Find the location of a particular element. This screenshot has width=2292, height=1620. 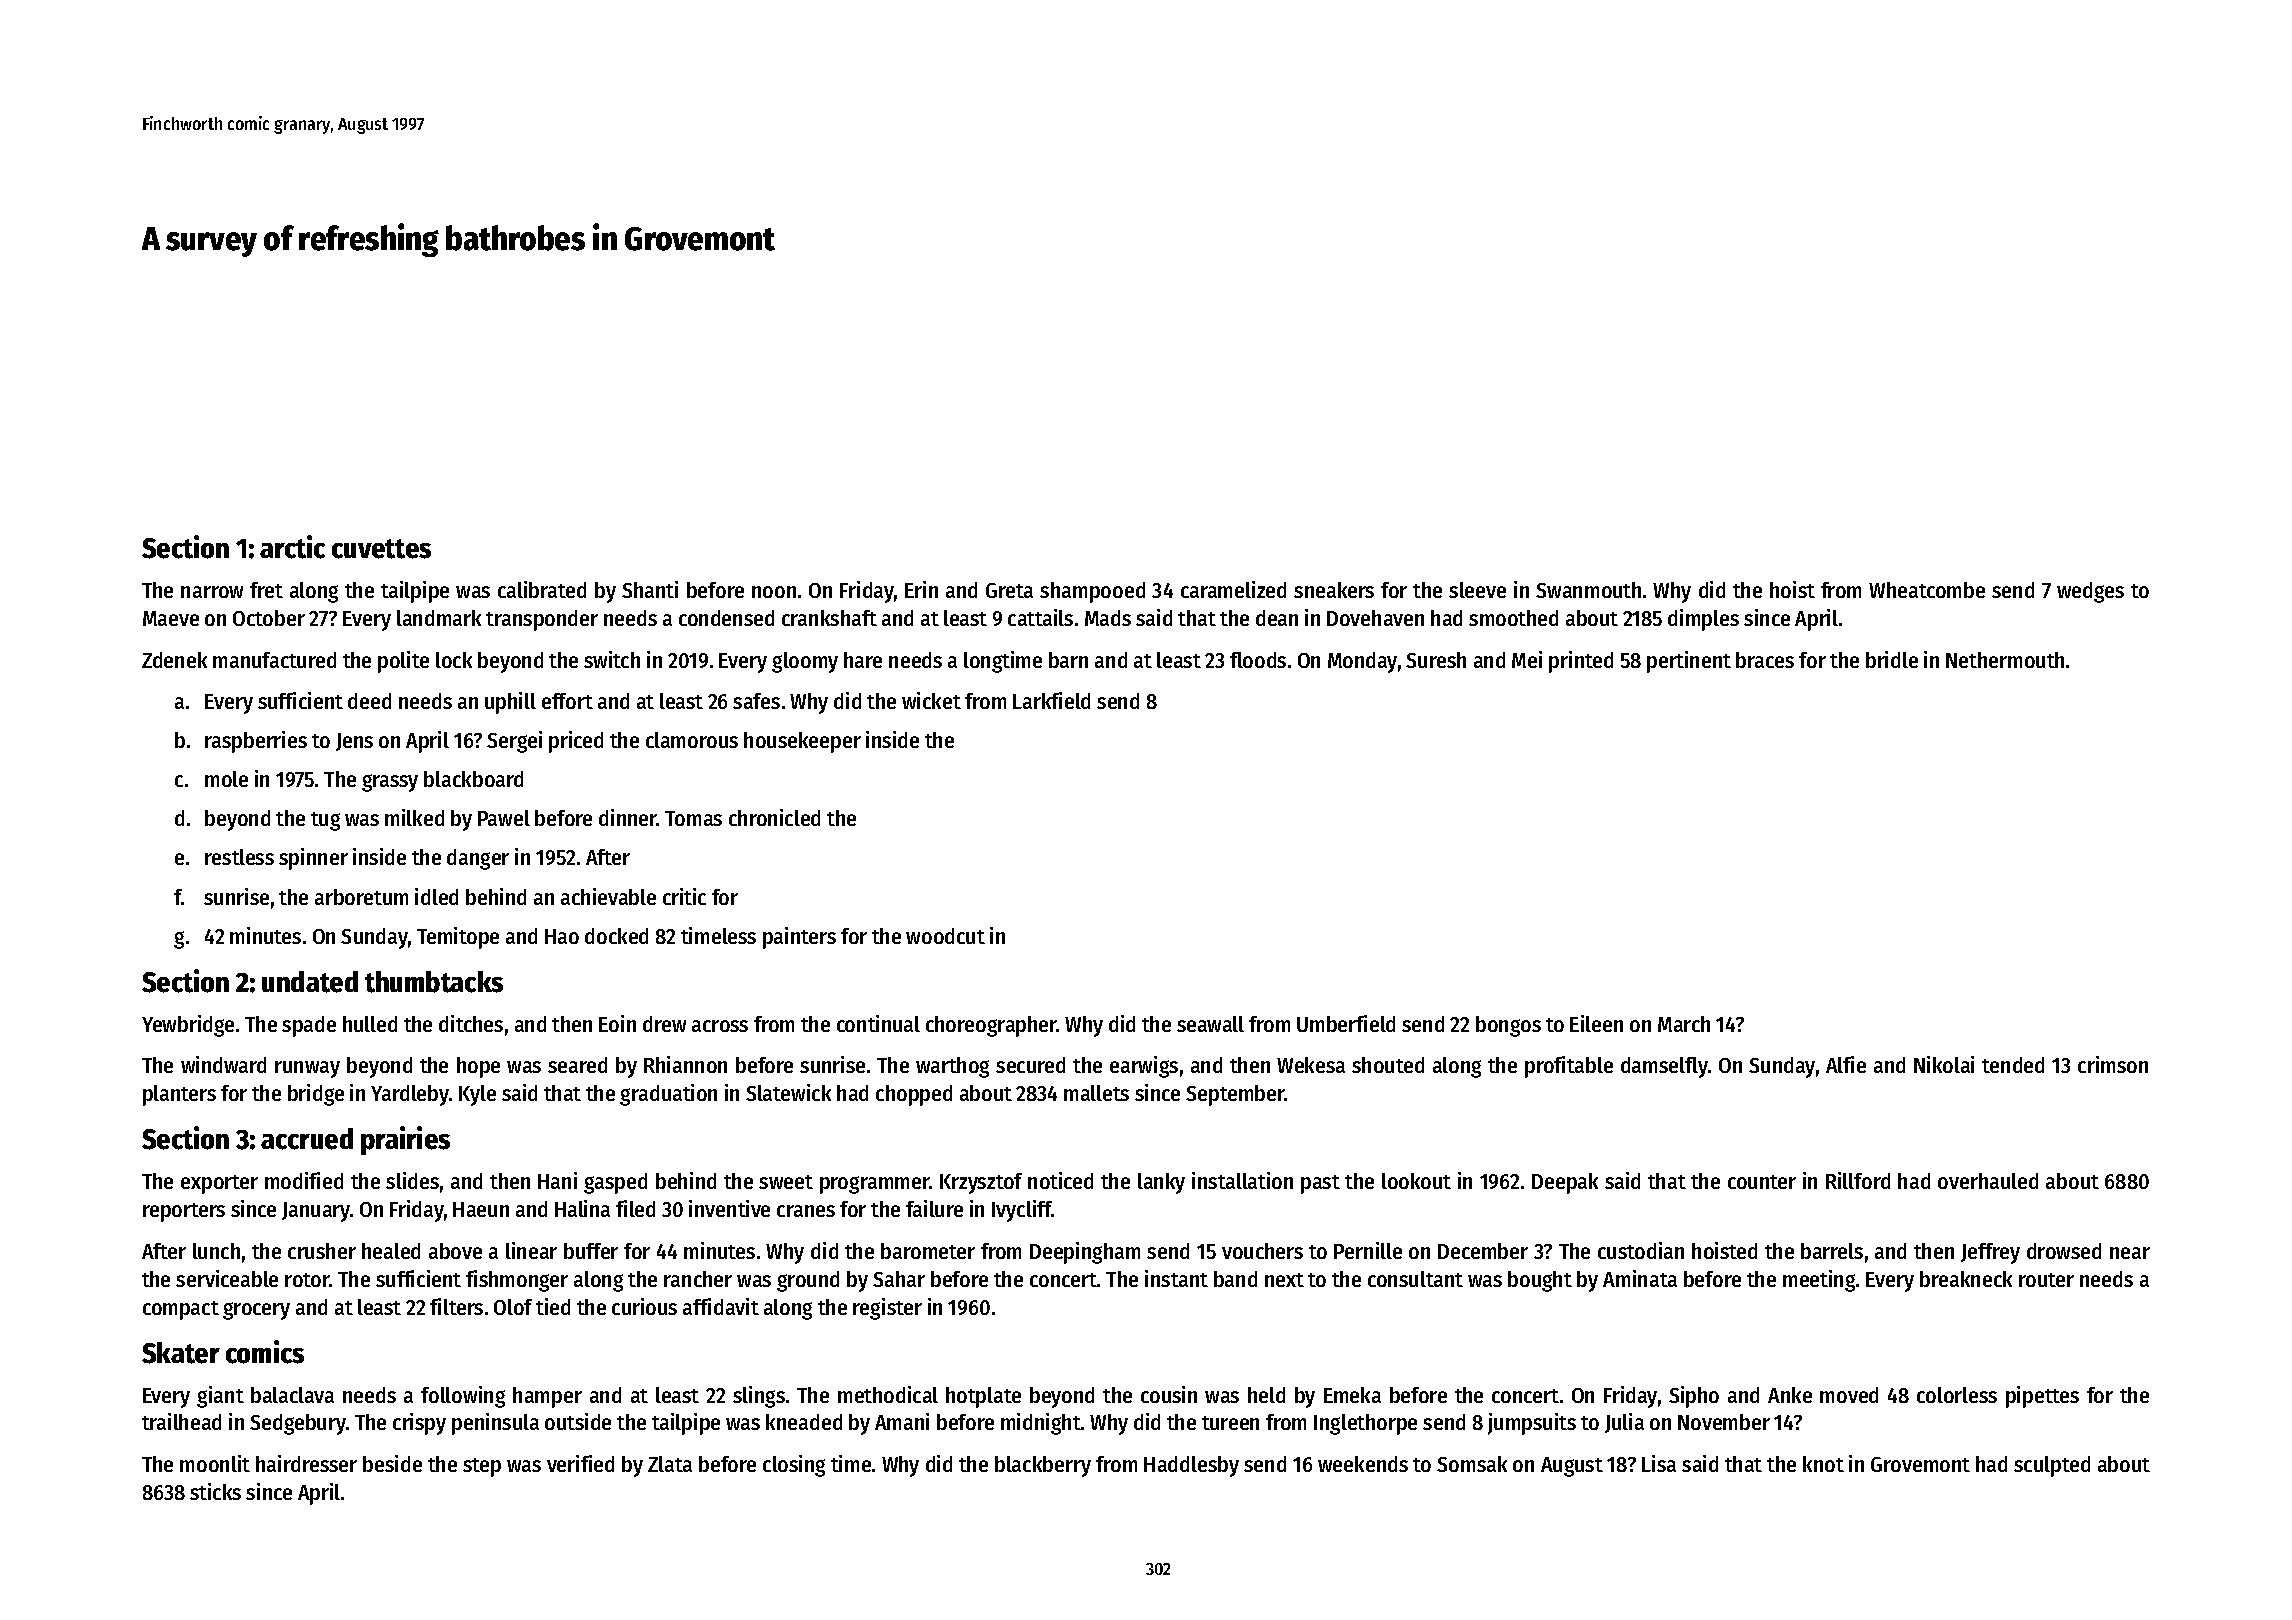

slides is located at coordinates (412, 1180).
